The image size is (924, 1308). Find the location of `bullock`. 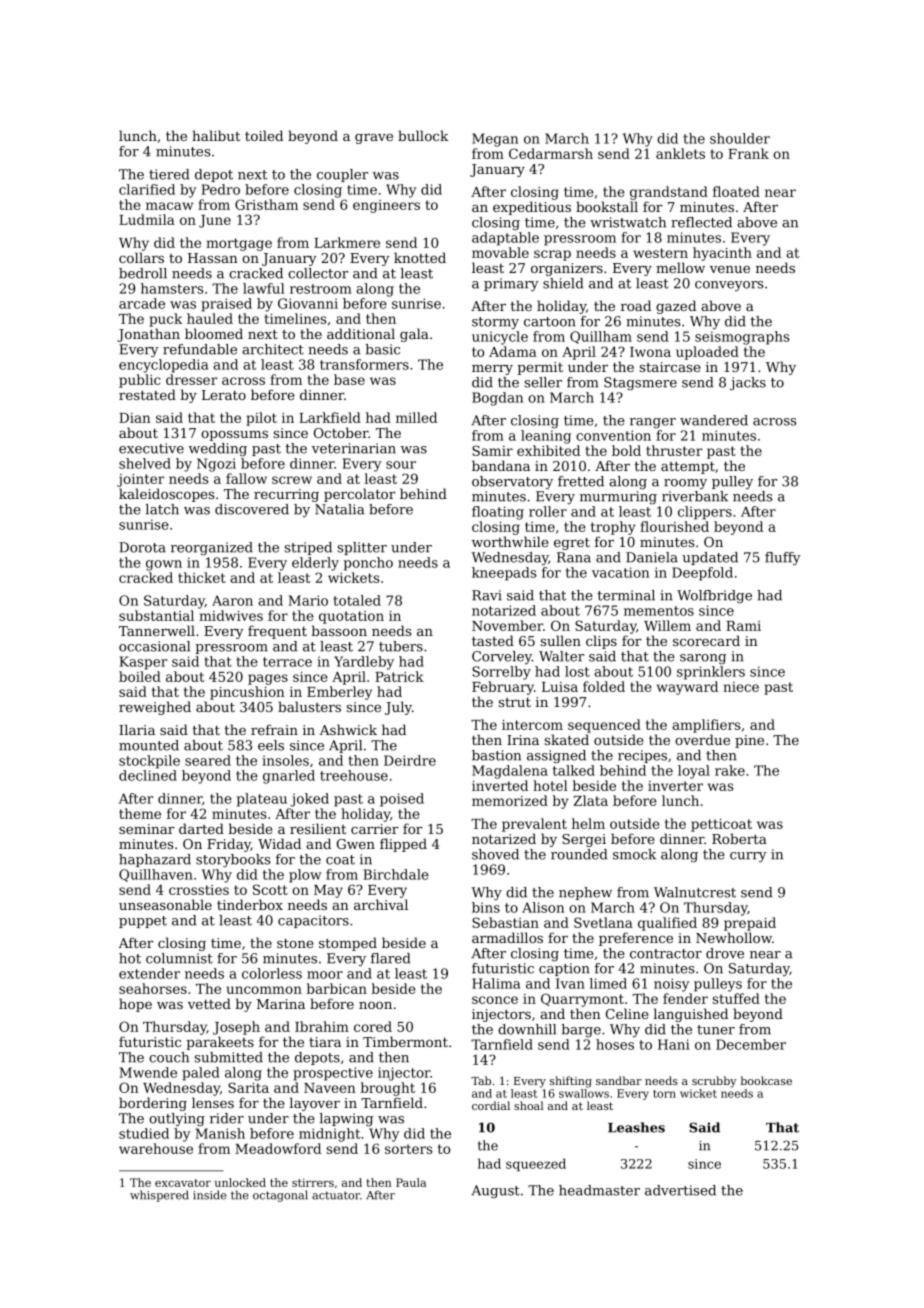

bullock is located at coordinates (423, 135).
